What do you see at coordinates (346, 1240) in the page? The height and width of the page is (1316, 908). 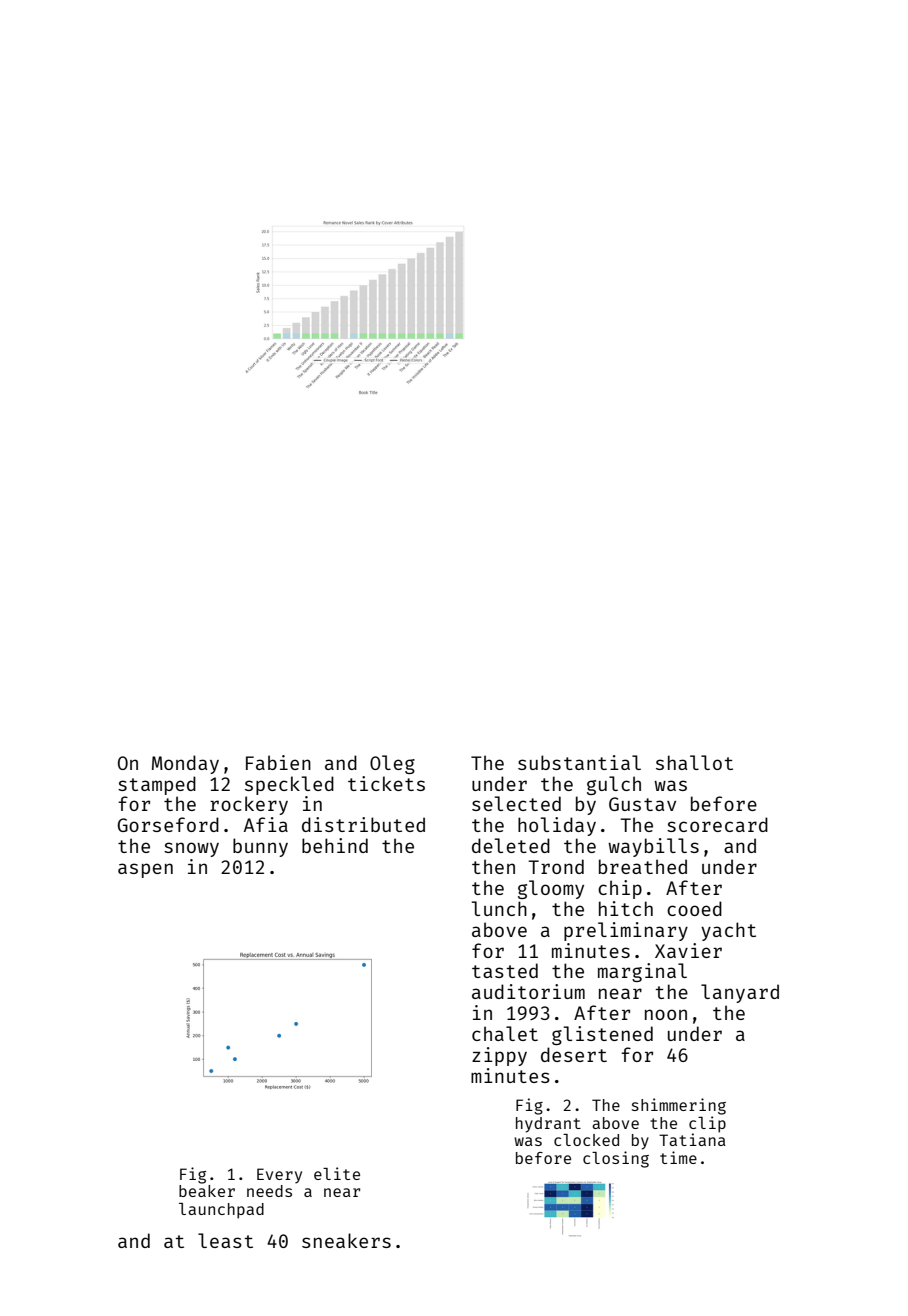 I see `sneakers` at bounding box center [346, 1240].
